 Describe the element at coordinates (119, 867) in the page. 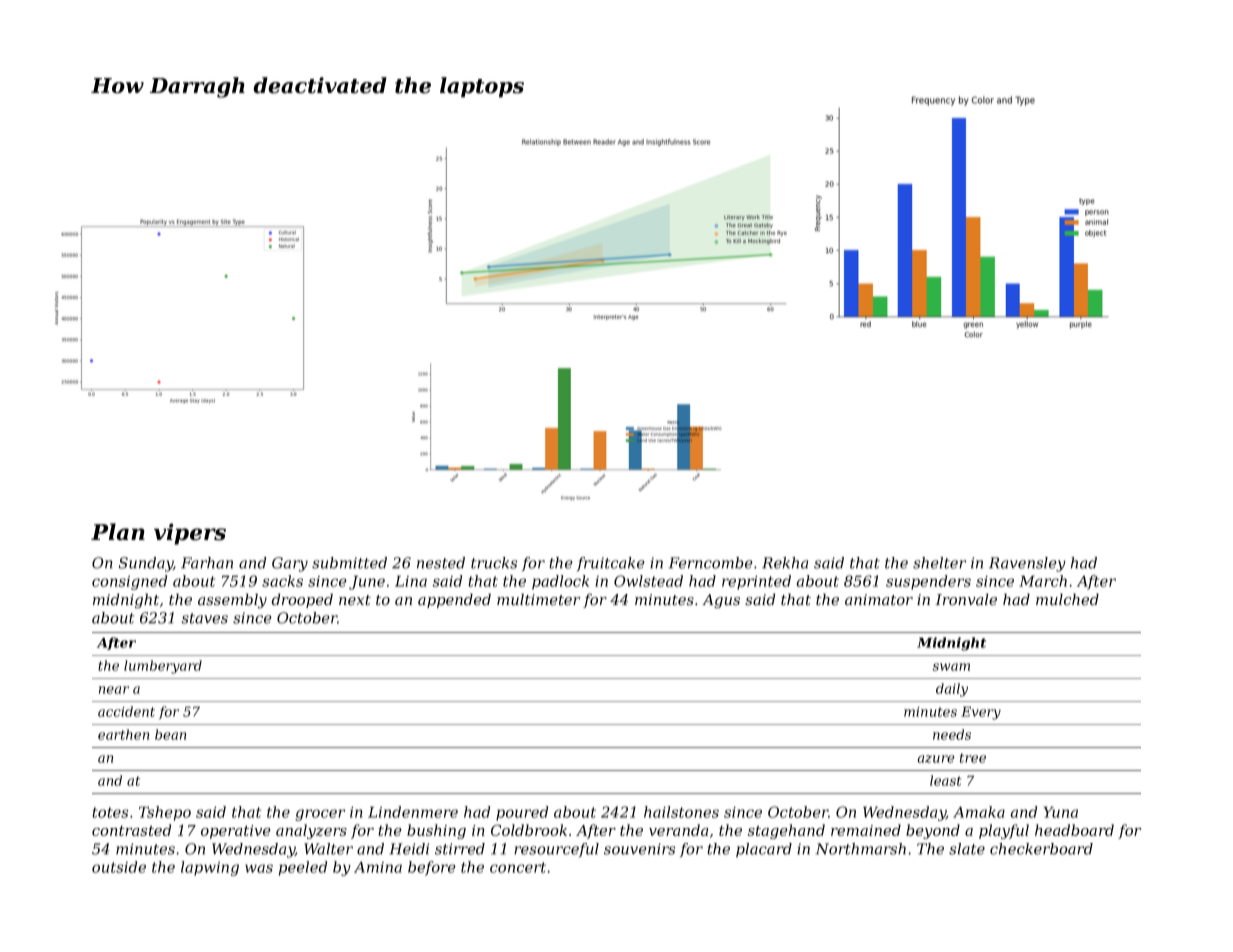

I see `outside` at that location.
